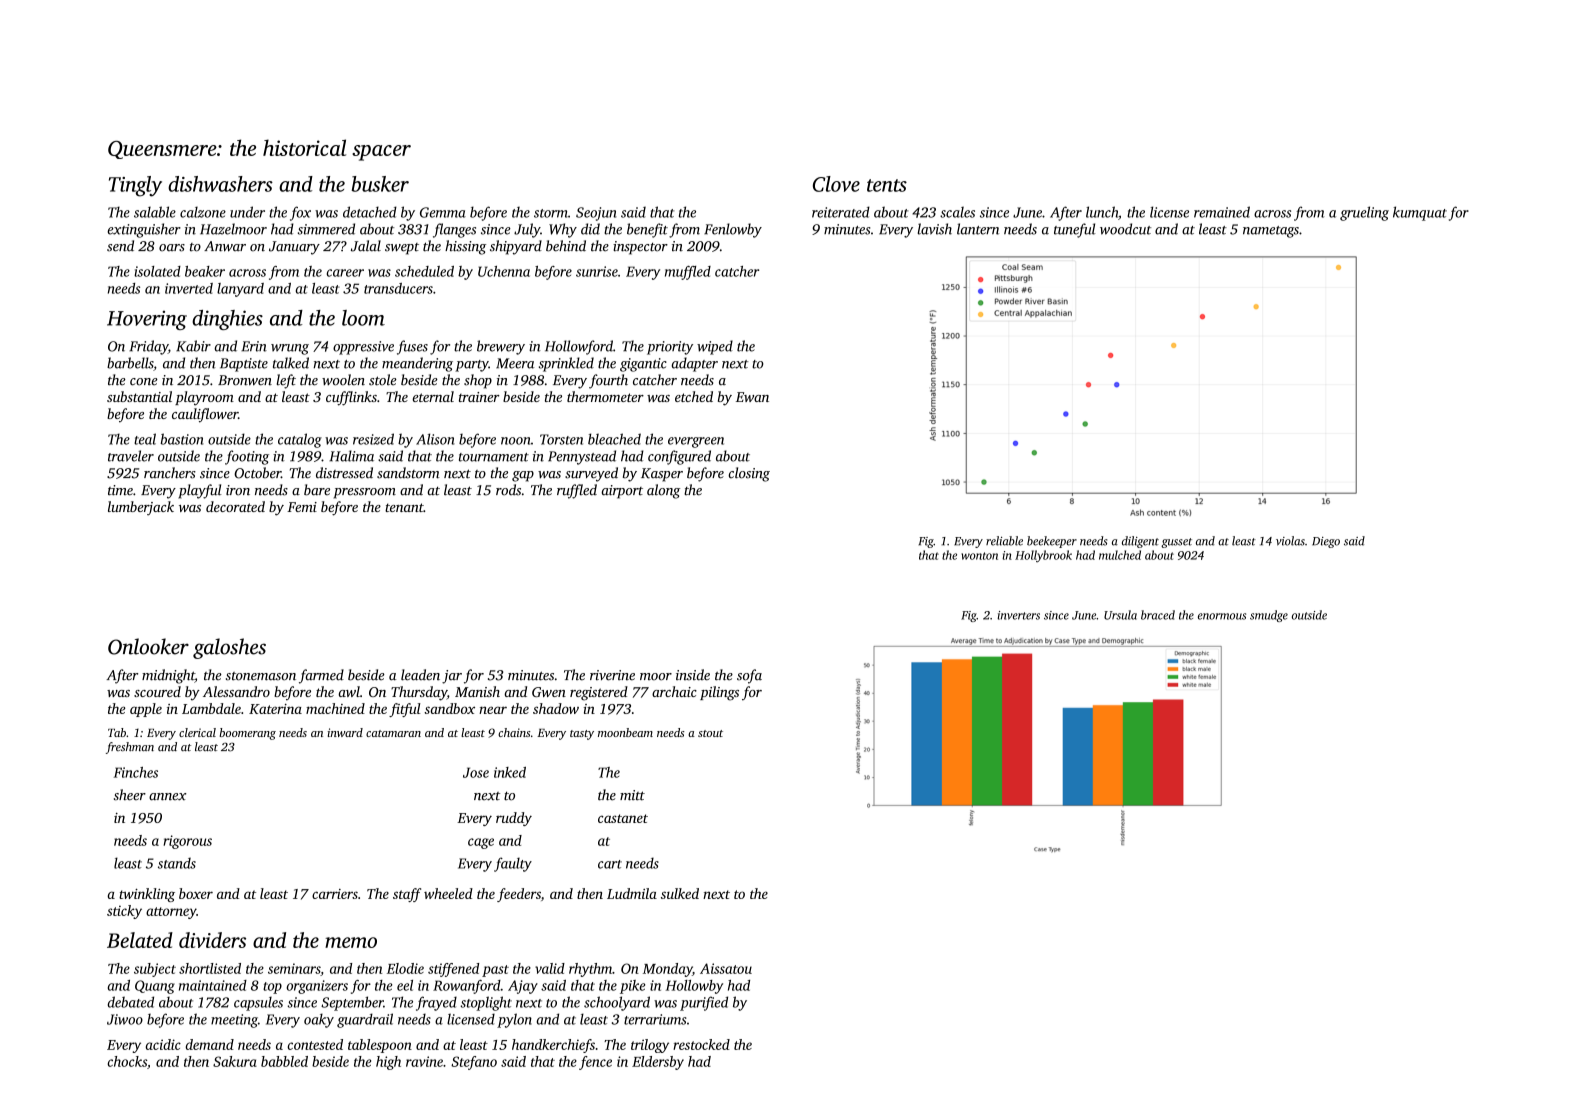 This page has height=1120, width=1584. I want to click on tenant, so click(404, 507).
